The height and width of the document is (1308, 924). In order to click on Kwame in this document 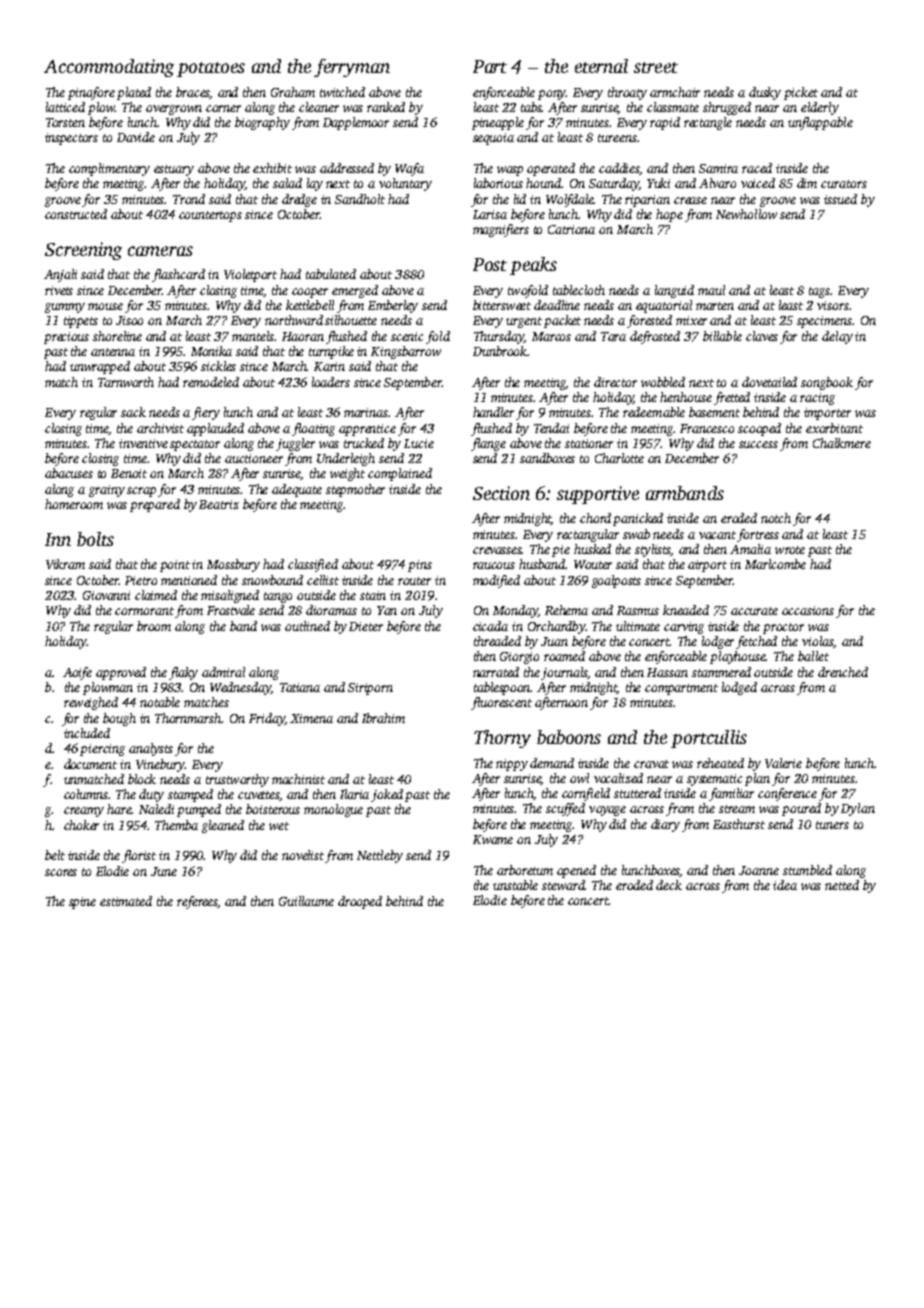, I will do `click(493, 839)`.
